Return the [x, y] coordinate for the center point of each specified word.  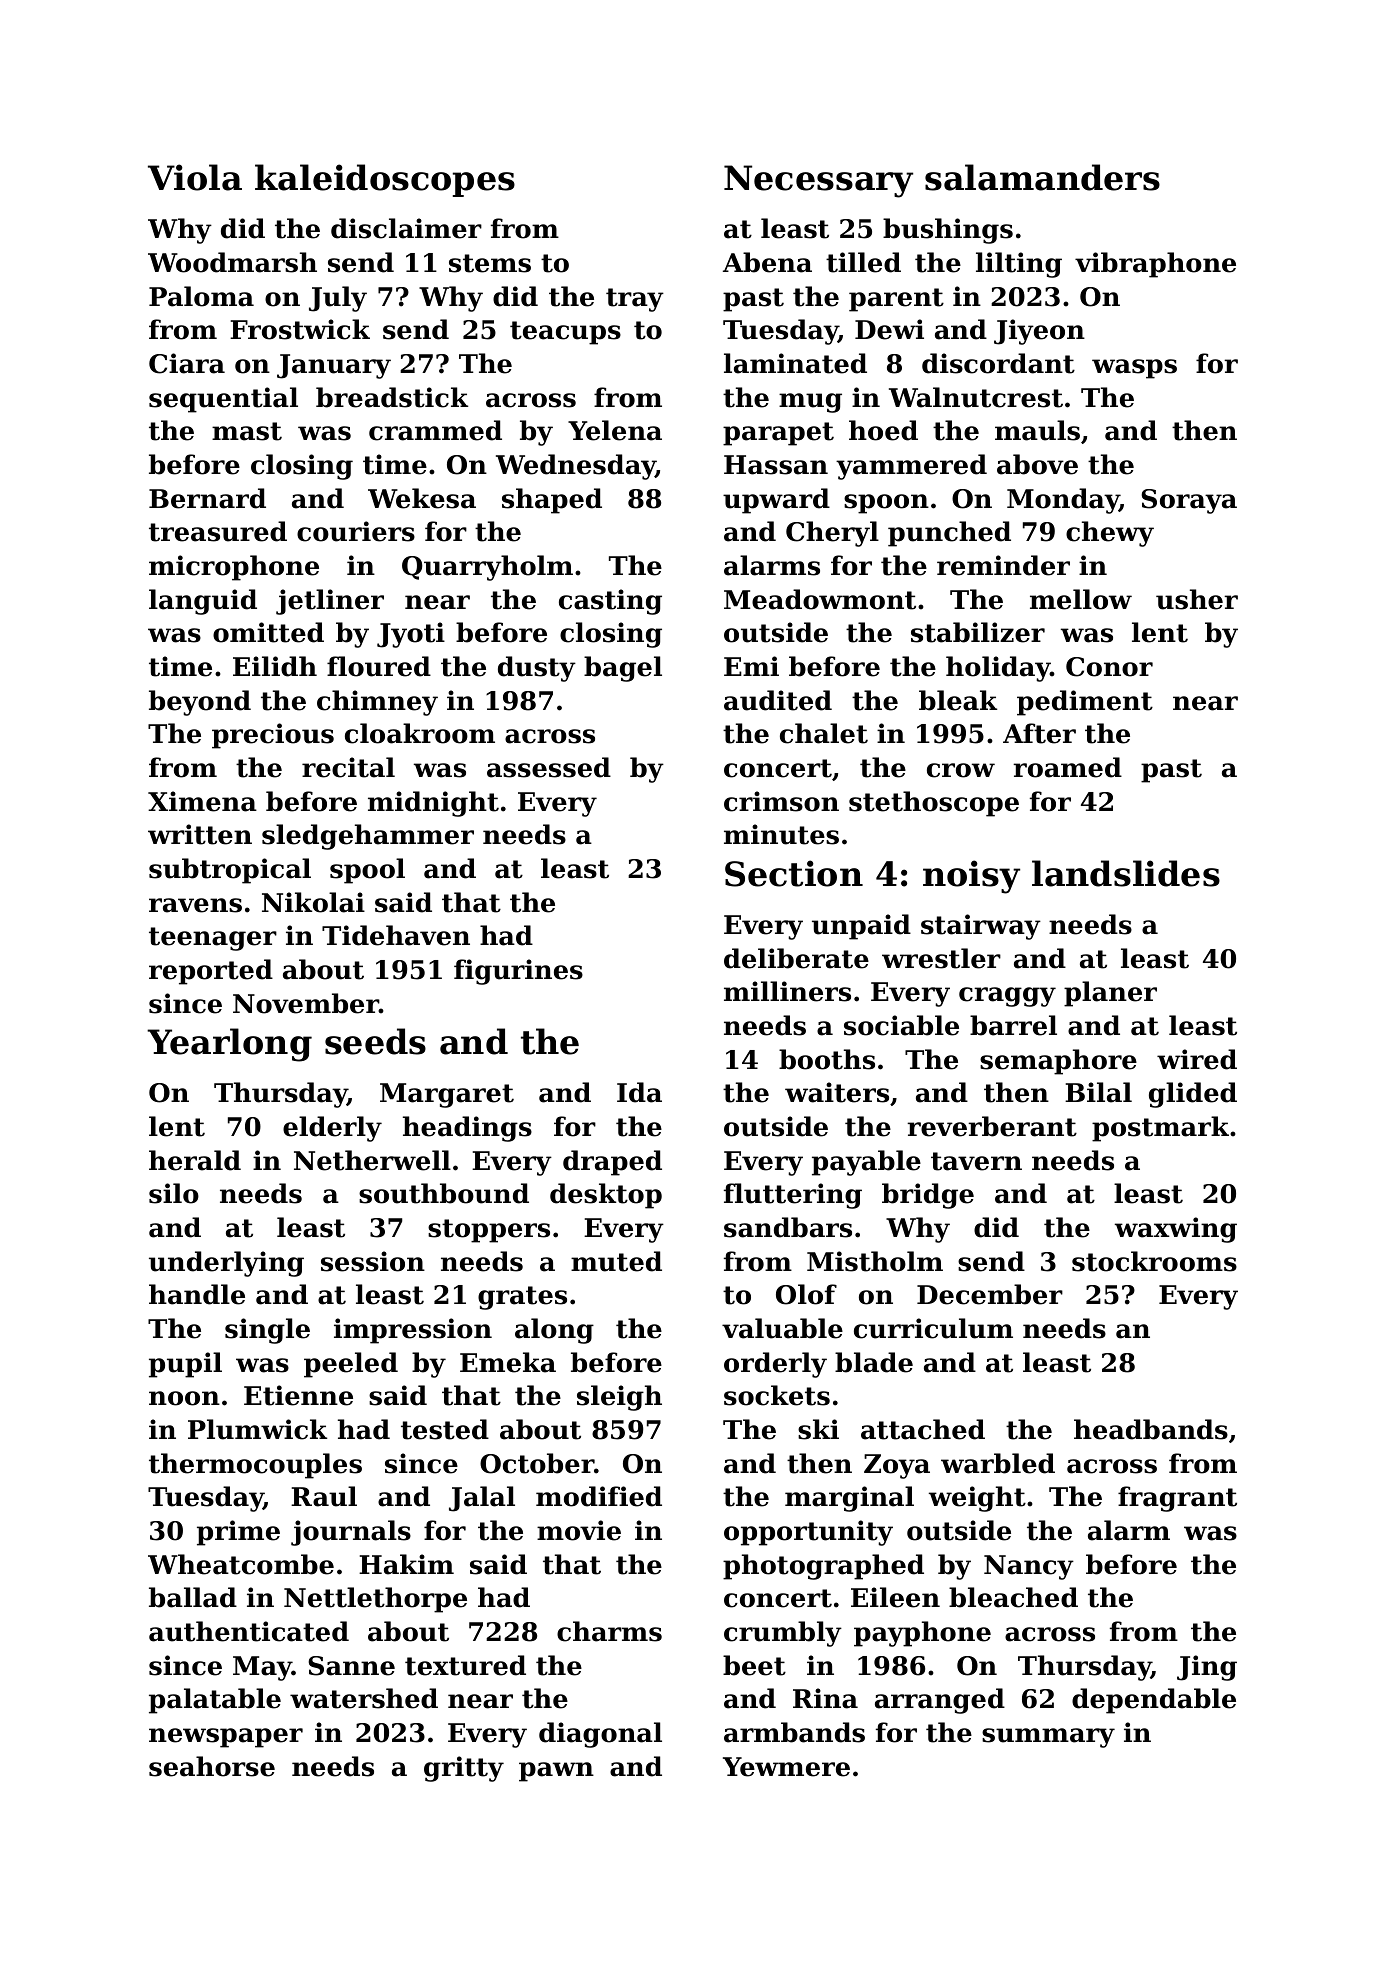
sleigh [619, 1398]
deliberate [796, 958]
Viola [195, 177]
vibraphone [1155, 265]
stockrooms [1154, 1261]
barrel [1013, 1025]
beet [754, 1665]
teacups [565, 333]
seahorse [212, 1766]
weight [977, 1499]
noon [184, 1398]
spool [367, 871]
